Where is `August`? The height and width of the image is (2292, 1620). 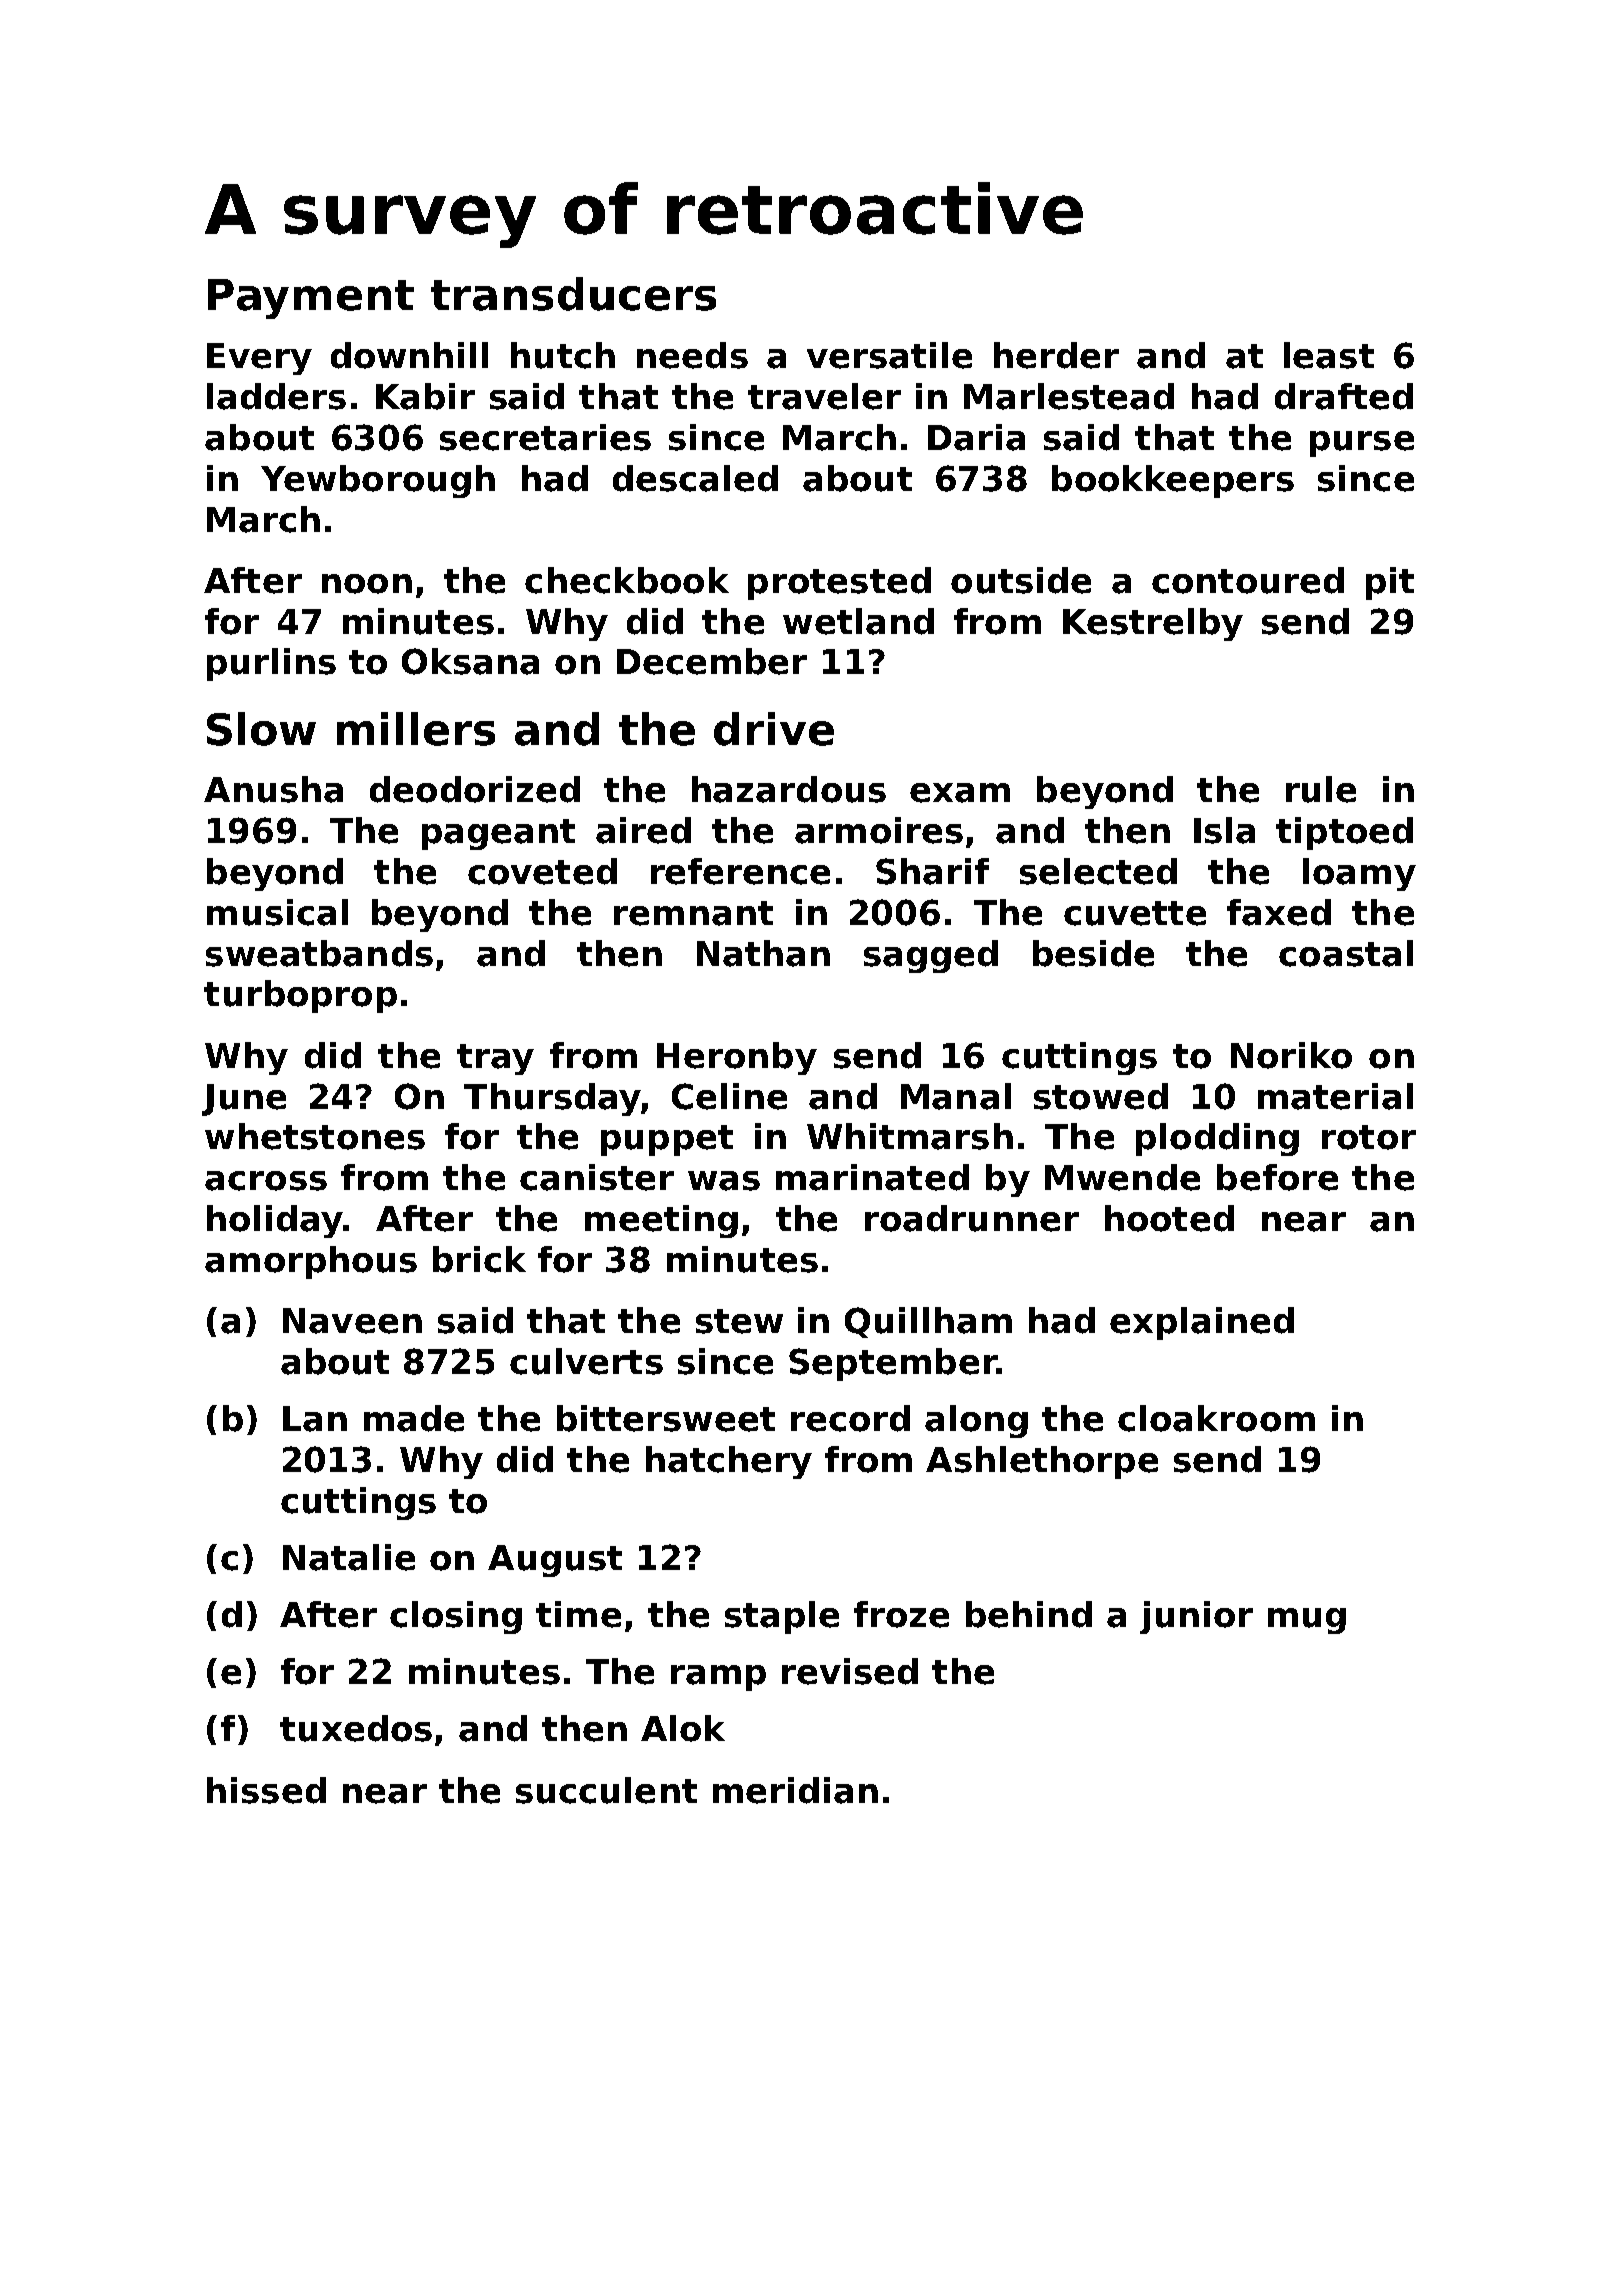
August is located at coordinates (555, 1561).
